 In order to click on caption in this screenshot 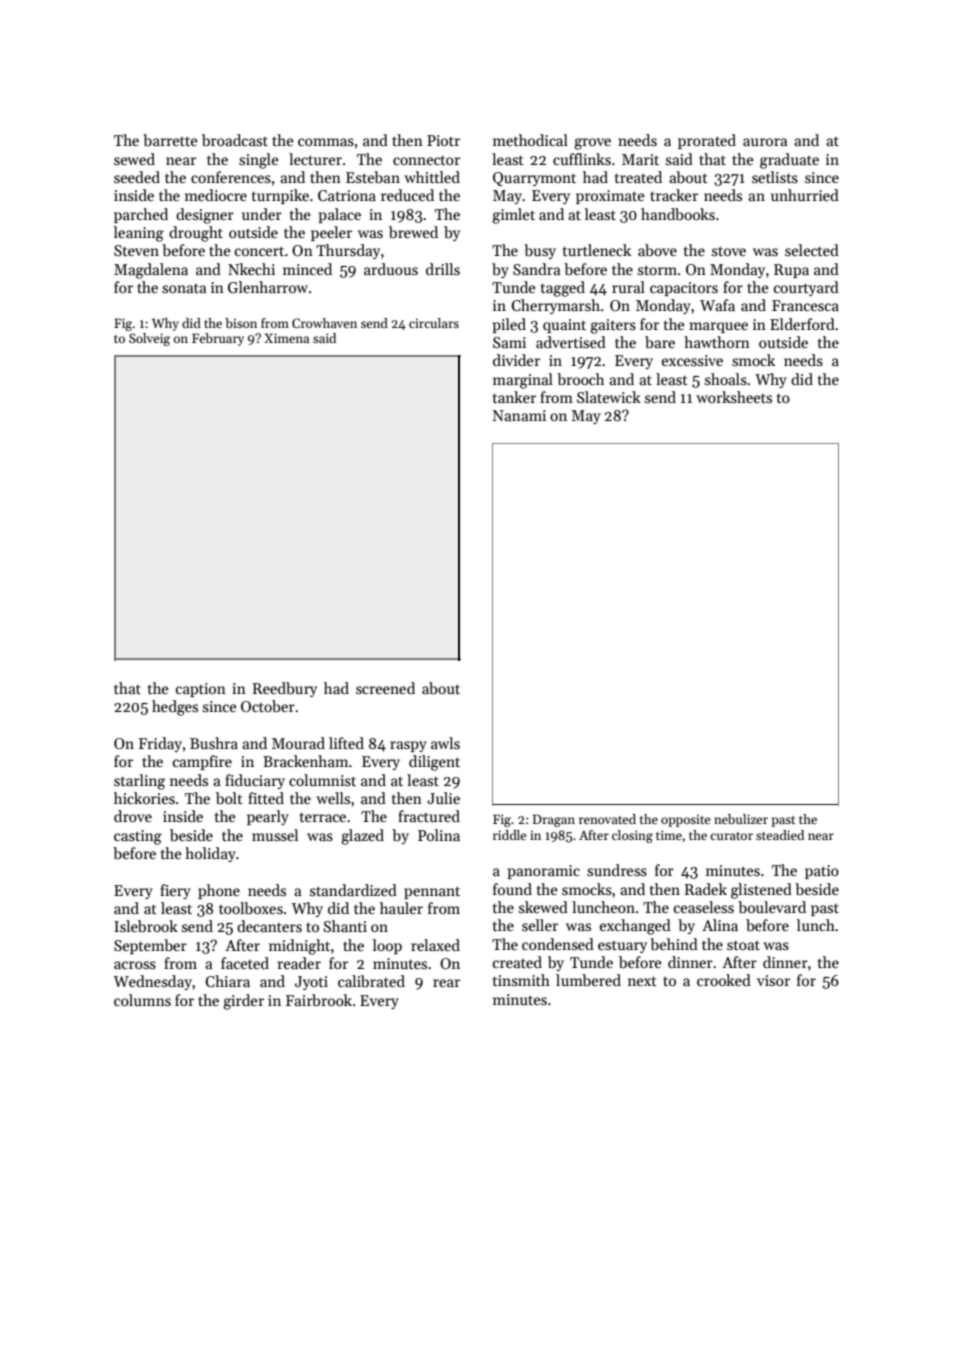, I will do `click(201, 690)`.
